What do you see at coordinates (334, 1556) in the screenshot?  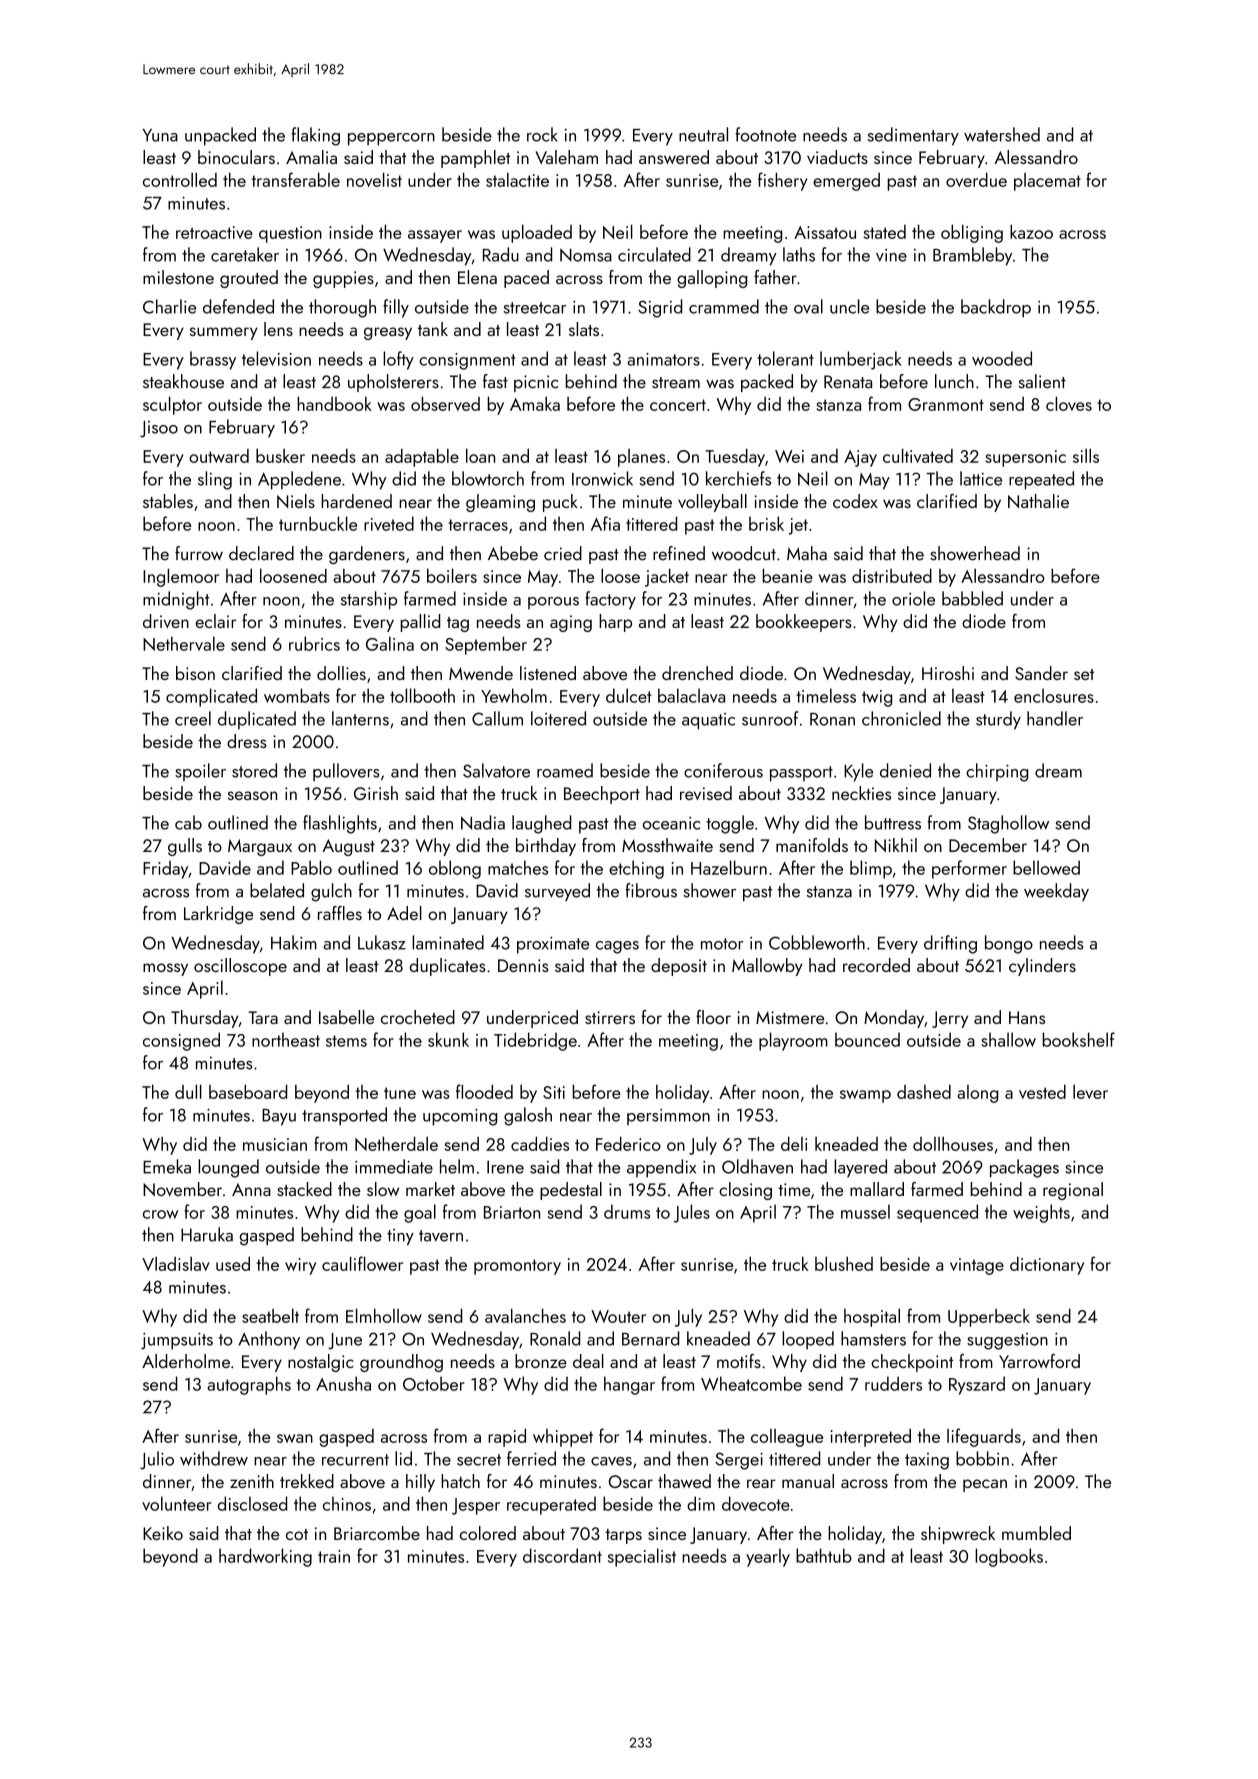 I see `train` at bounding box center [334, 1556].
